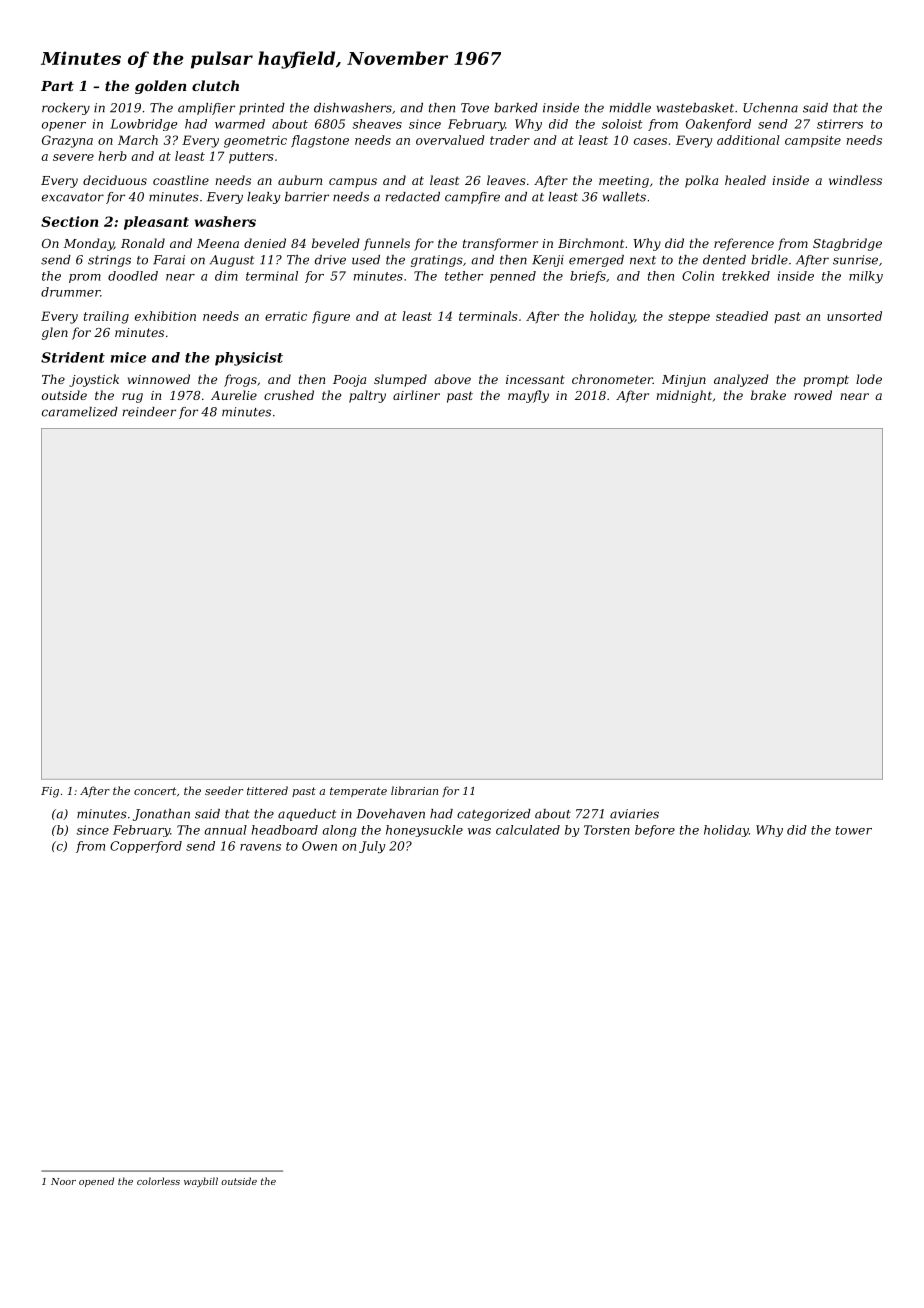 Image resolution: width=924 pixels, height=1308 pixels. Describe the element at coordinates (155, 791) in the screenshot. I see `concert` at that location.
